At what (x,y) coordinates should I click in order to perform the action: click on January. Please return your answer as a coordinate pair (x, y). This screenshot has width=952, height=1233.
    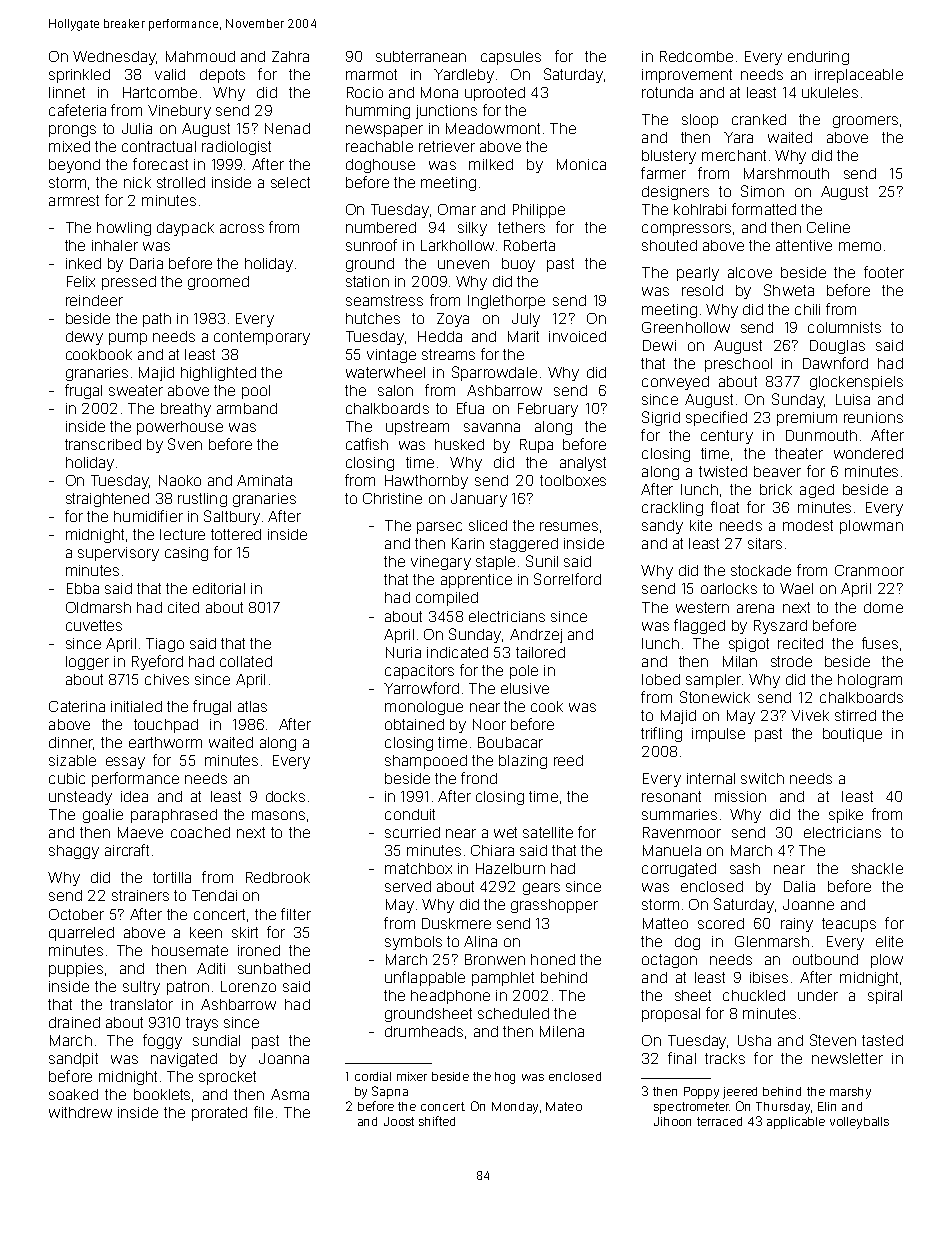
    Looking at the image, I should click on (479, 500).
